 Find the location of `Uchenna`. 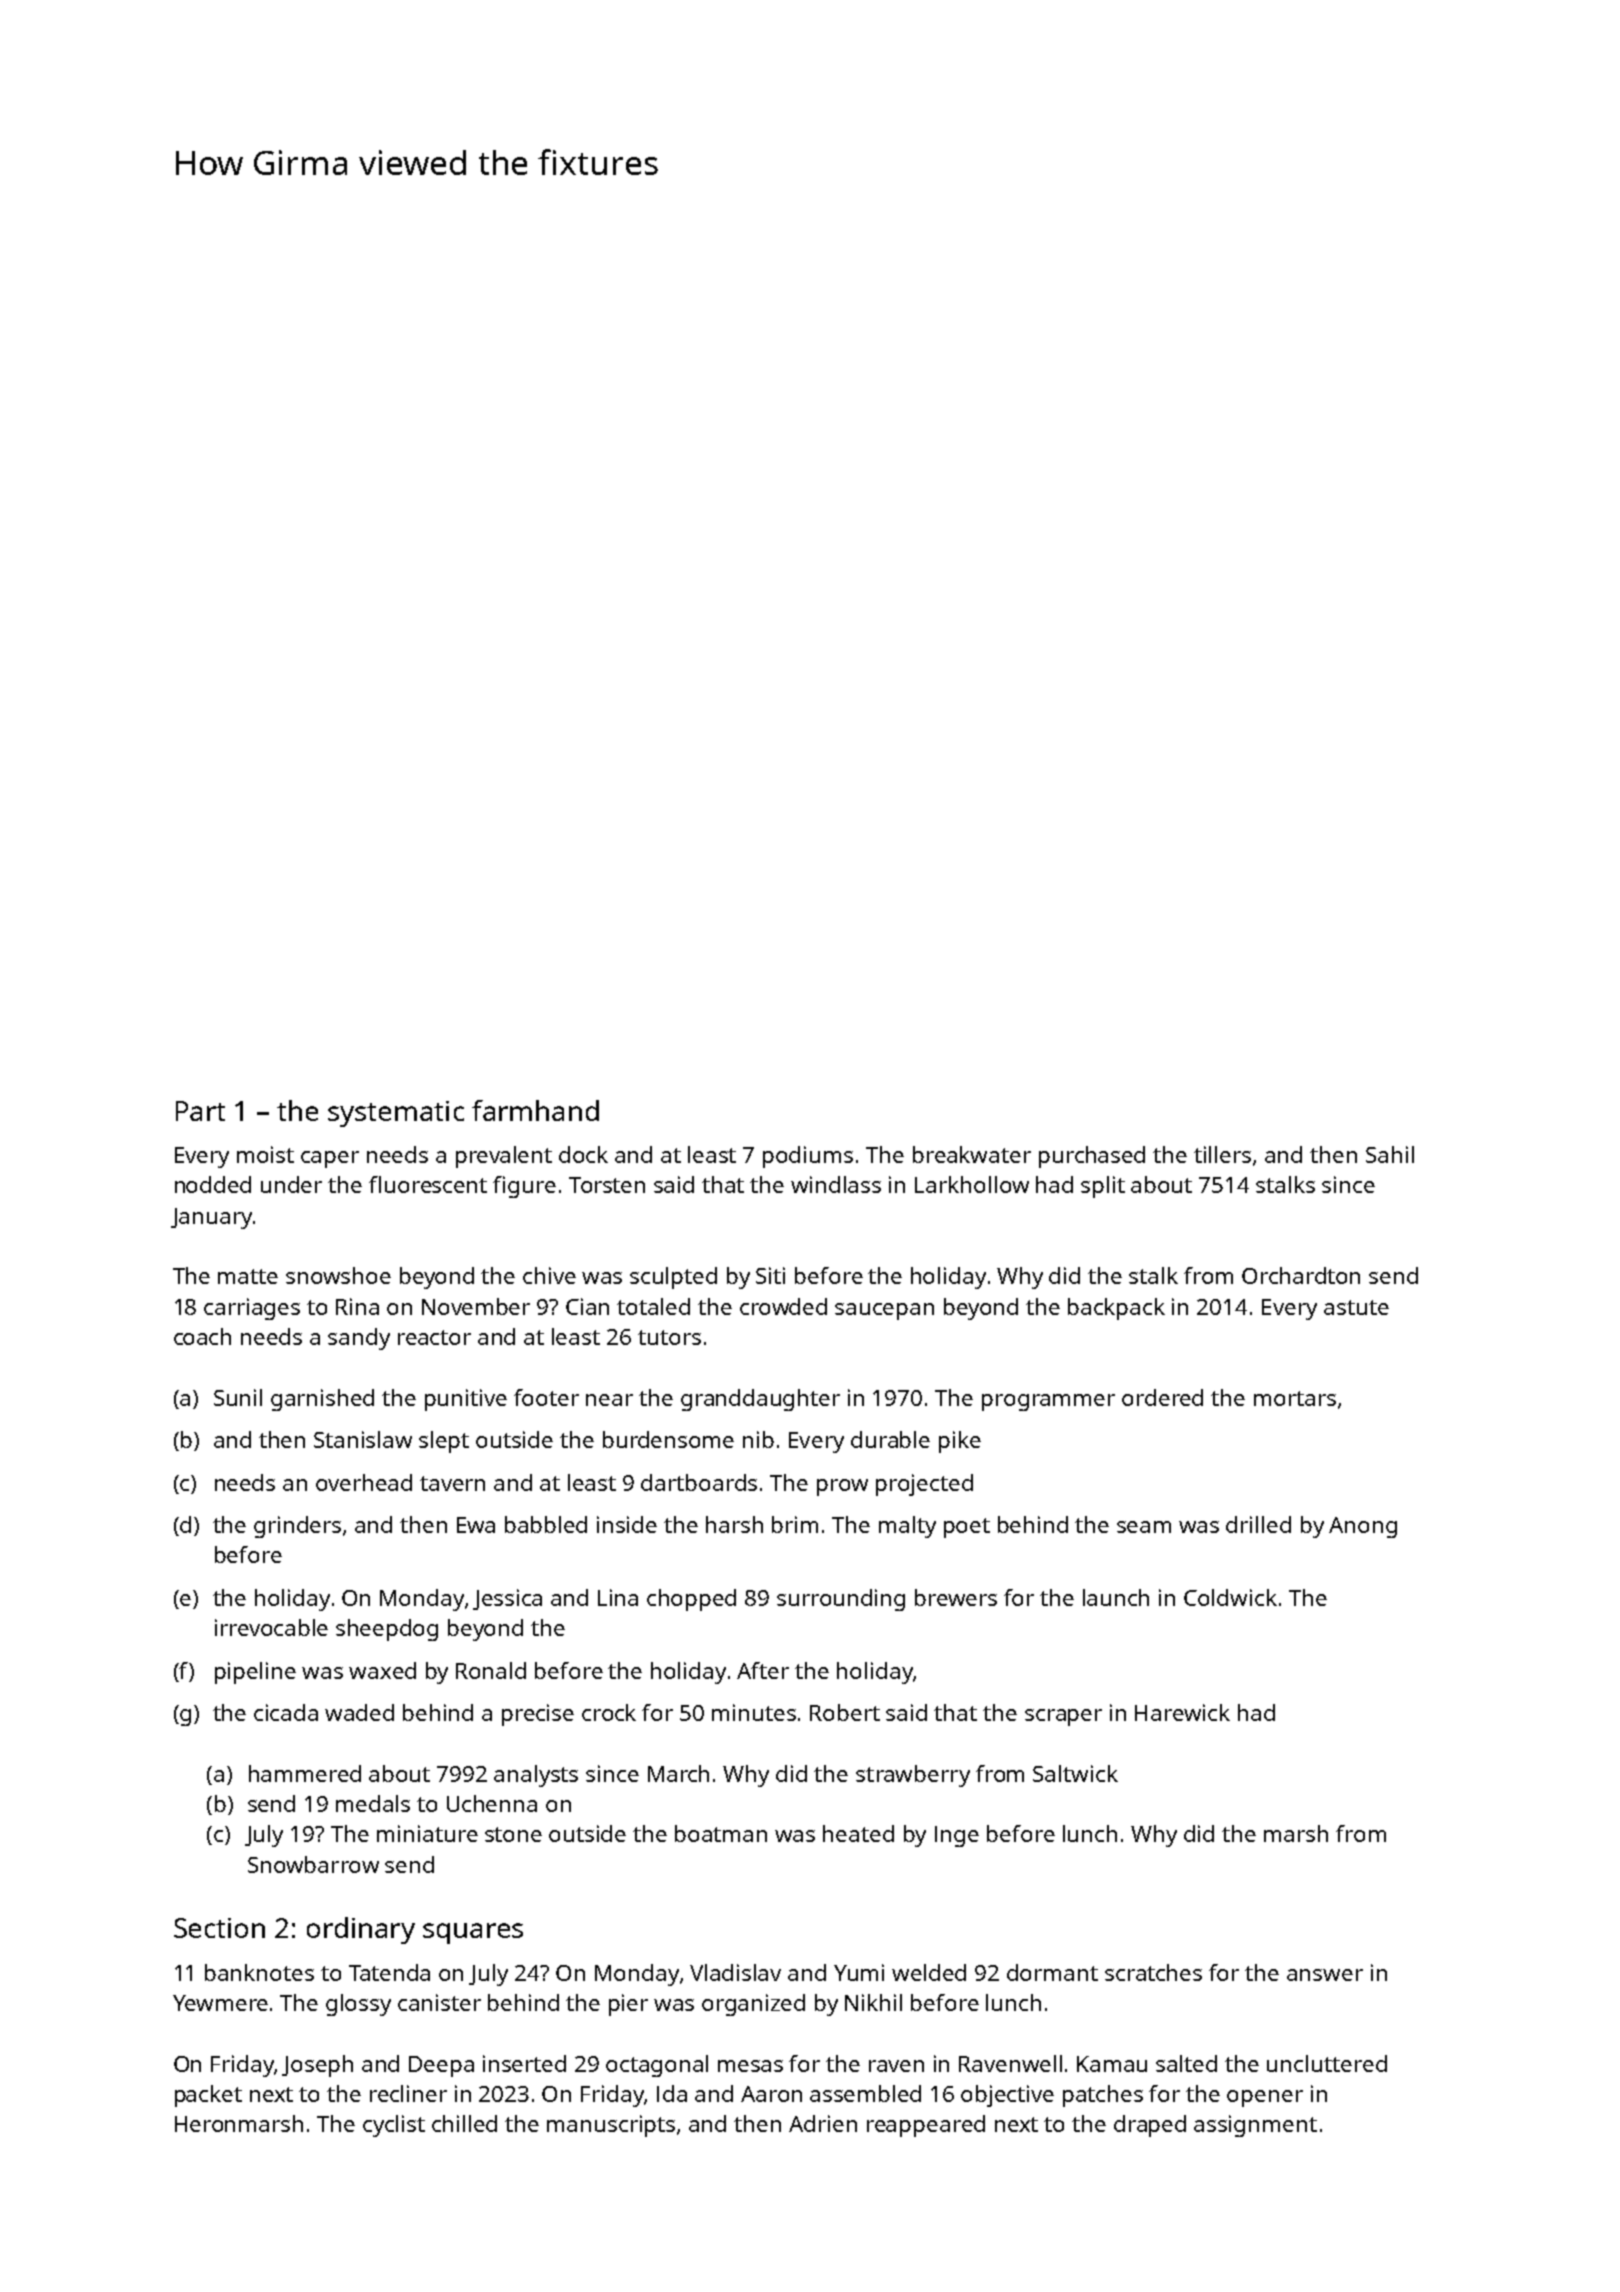

Uchenna is located at coordinates (492, 1803).
